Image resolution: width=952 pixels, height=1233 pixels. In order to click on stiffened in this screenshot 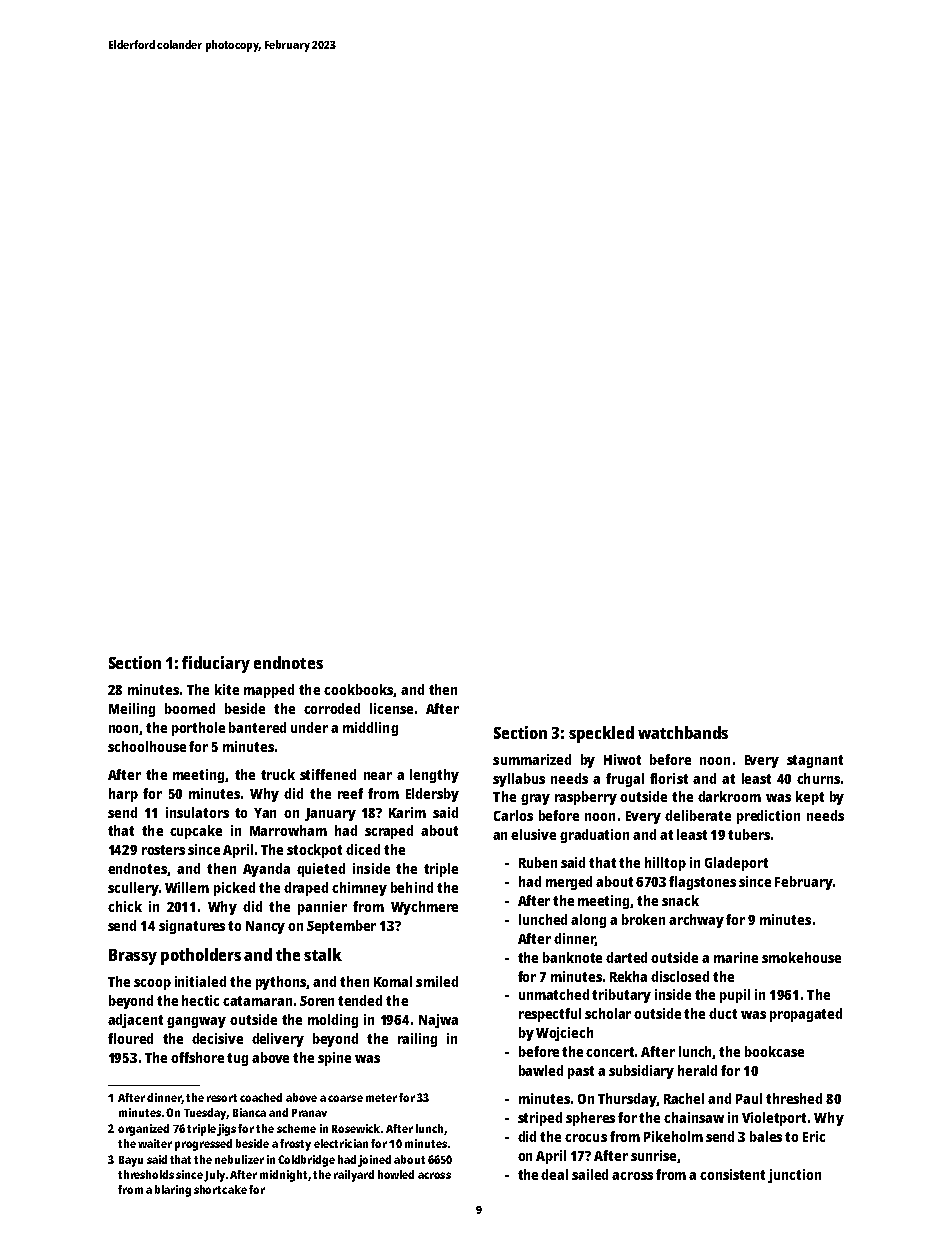, I will do `click(328, 774)`.
